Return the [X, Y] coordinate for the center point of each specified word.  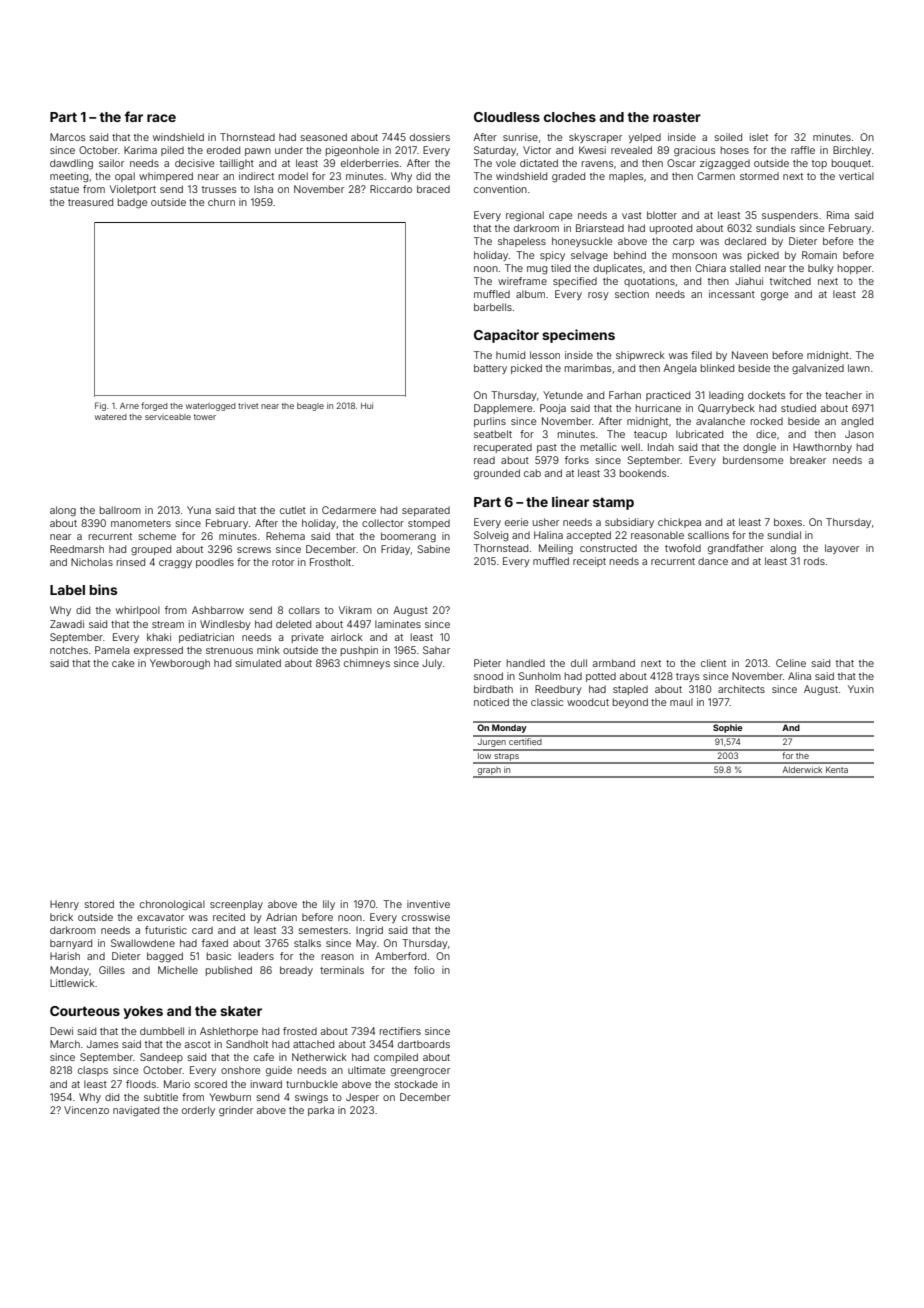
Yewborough [180, 664]
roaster [677, 117]
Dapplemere [503, 409]
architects [741, 689]
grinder [236, 1111]
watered [111, 417]
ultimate [366, 1070]
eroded [223, 150]
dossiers [430, 137]
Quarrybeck [726, 409]
